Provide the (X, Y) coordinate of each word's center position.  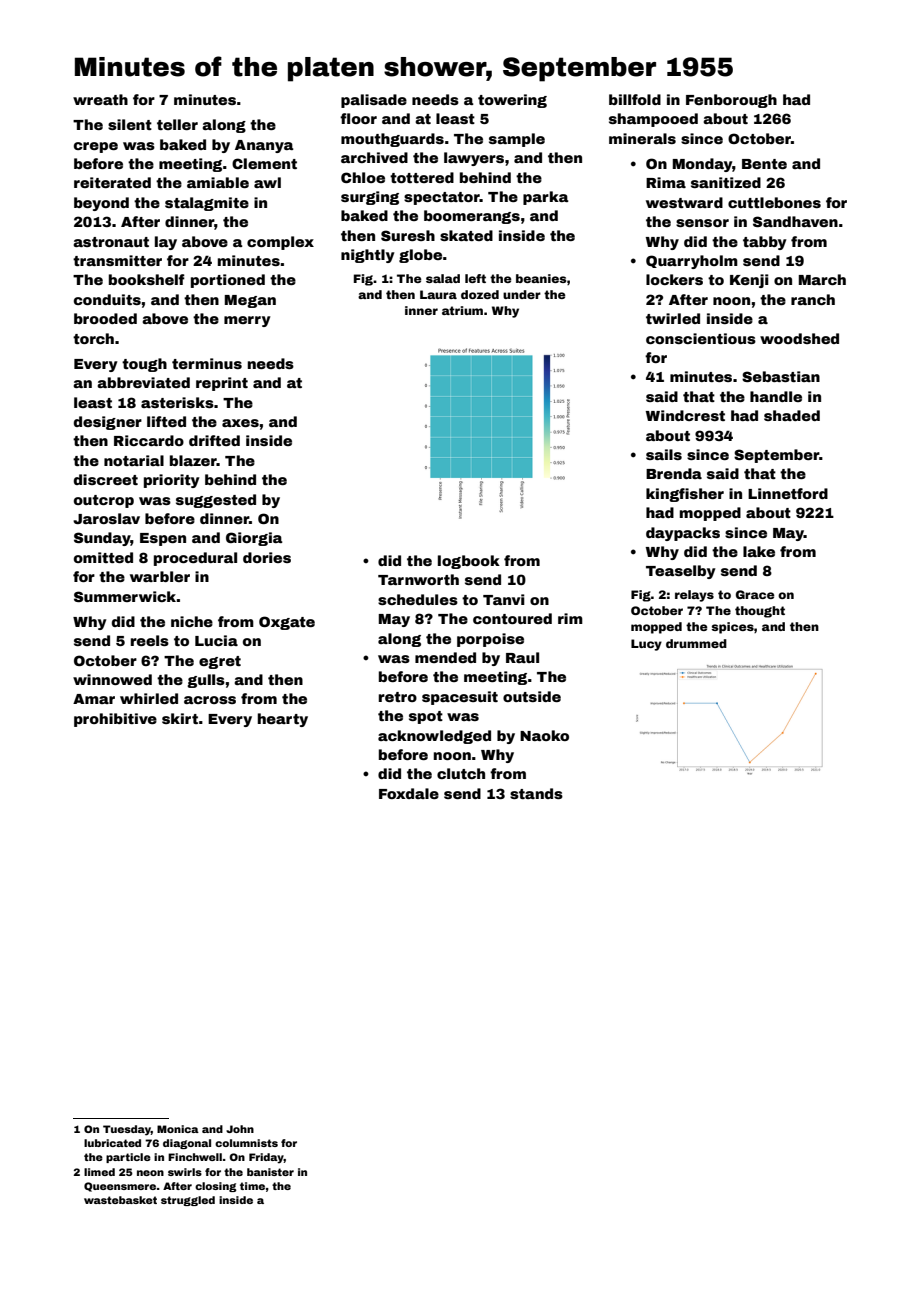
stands (536, 793)
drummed (696, 643)
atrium (462, 310)
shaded (792, 415)
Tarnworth (418, 579)
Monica (178, 1129)
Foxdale (409, 793)
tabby (765, 243)
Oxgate (287, 623)
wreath (100, 99)
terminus (207, 363)
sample (517, 140)
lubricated (112, 1143)
